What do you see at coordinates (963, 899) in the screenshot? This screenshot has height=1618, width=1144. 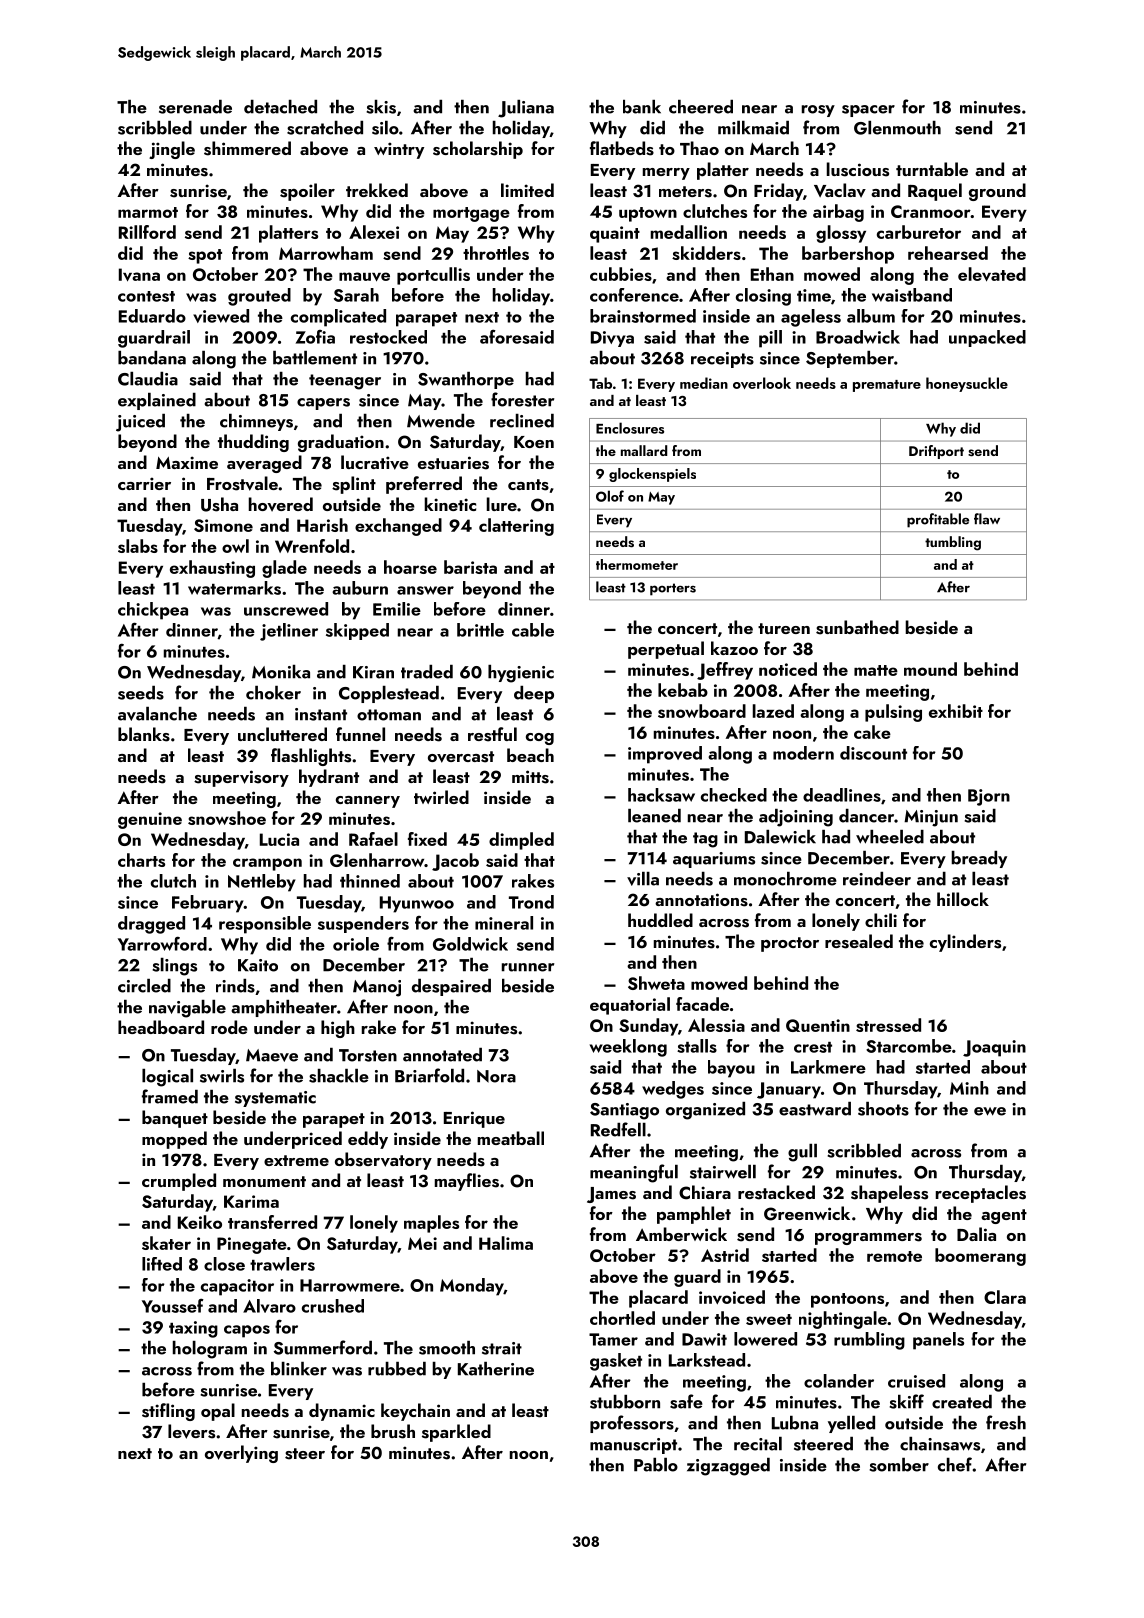 I see `hillock` at bounding box center [963, 899].
